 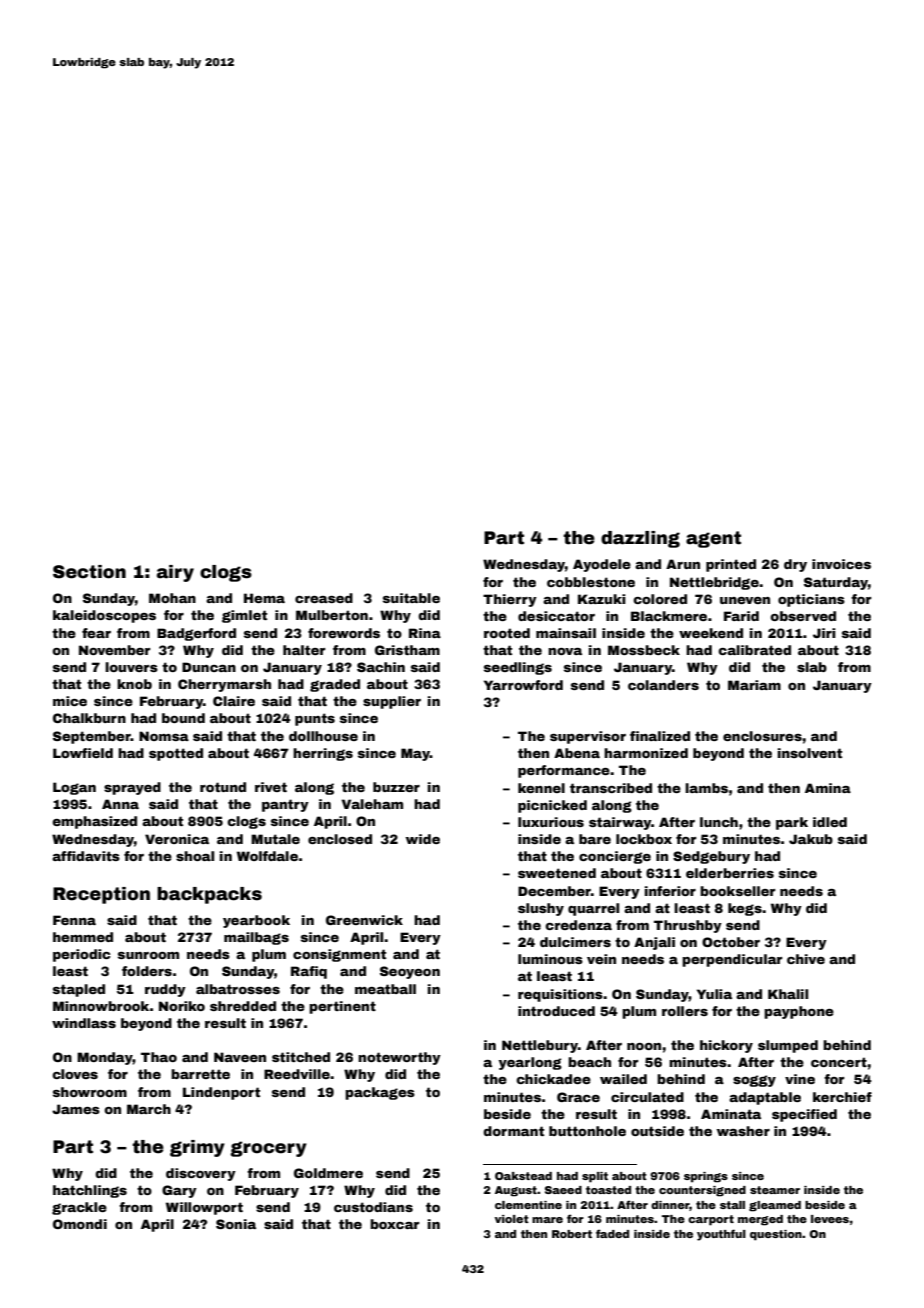 I want to click on suitable, so click(x=411, y=598).
